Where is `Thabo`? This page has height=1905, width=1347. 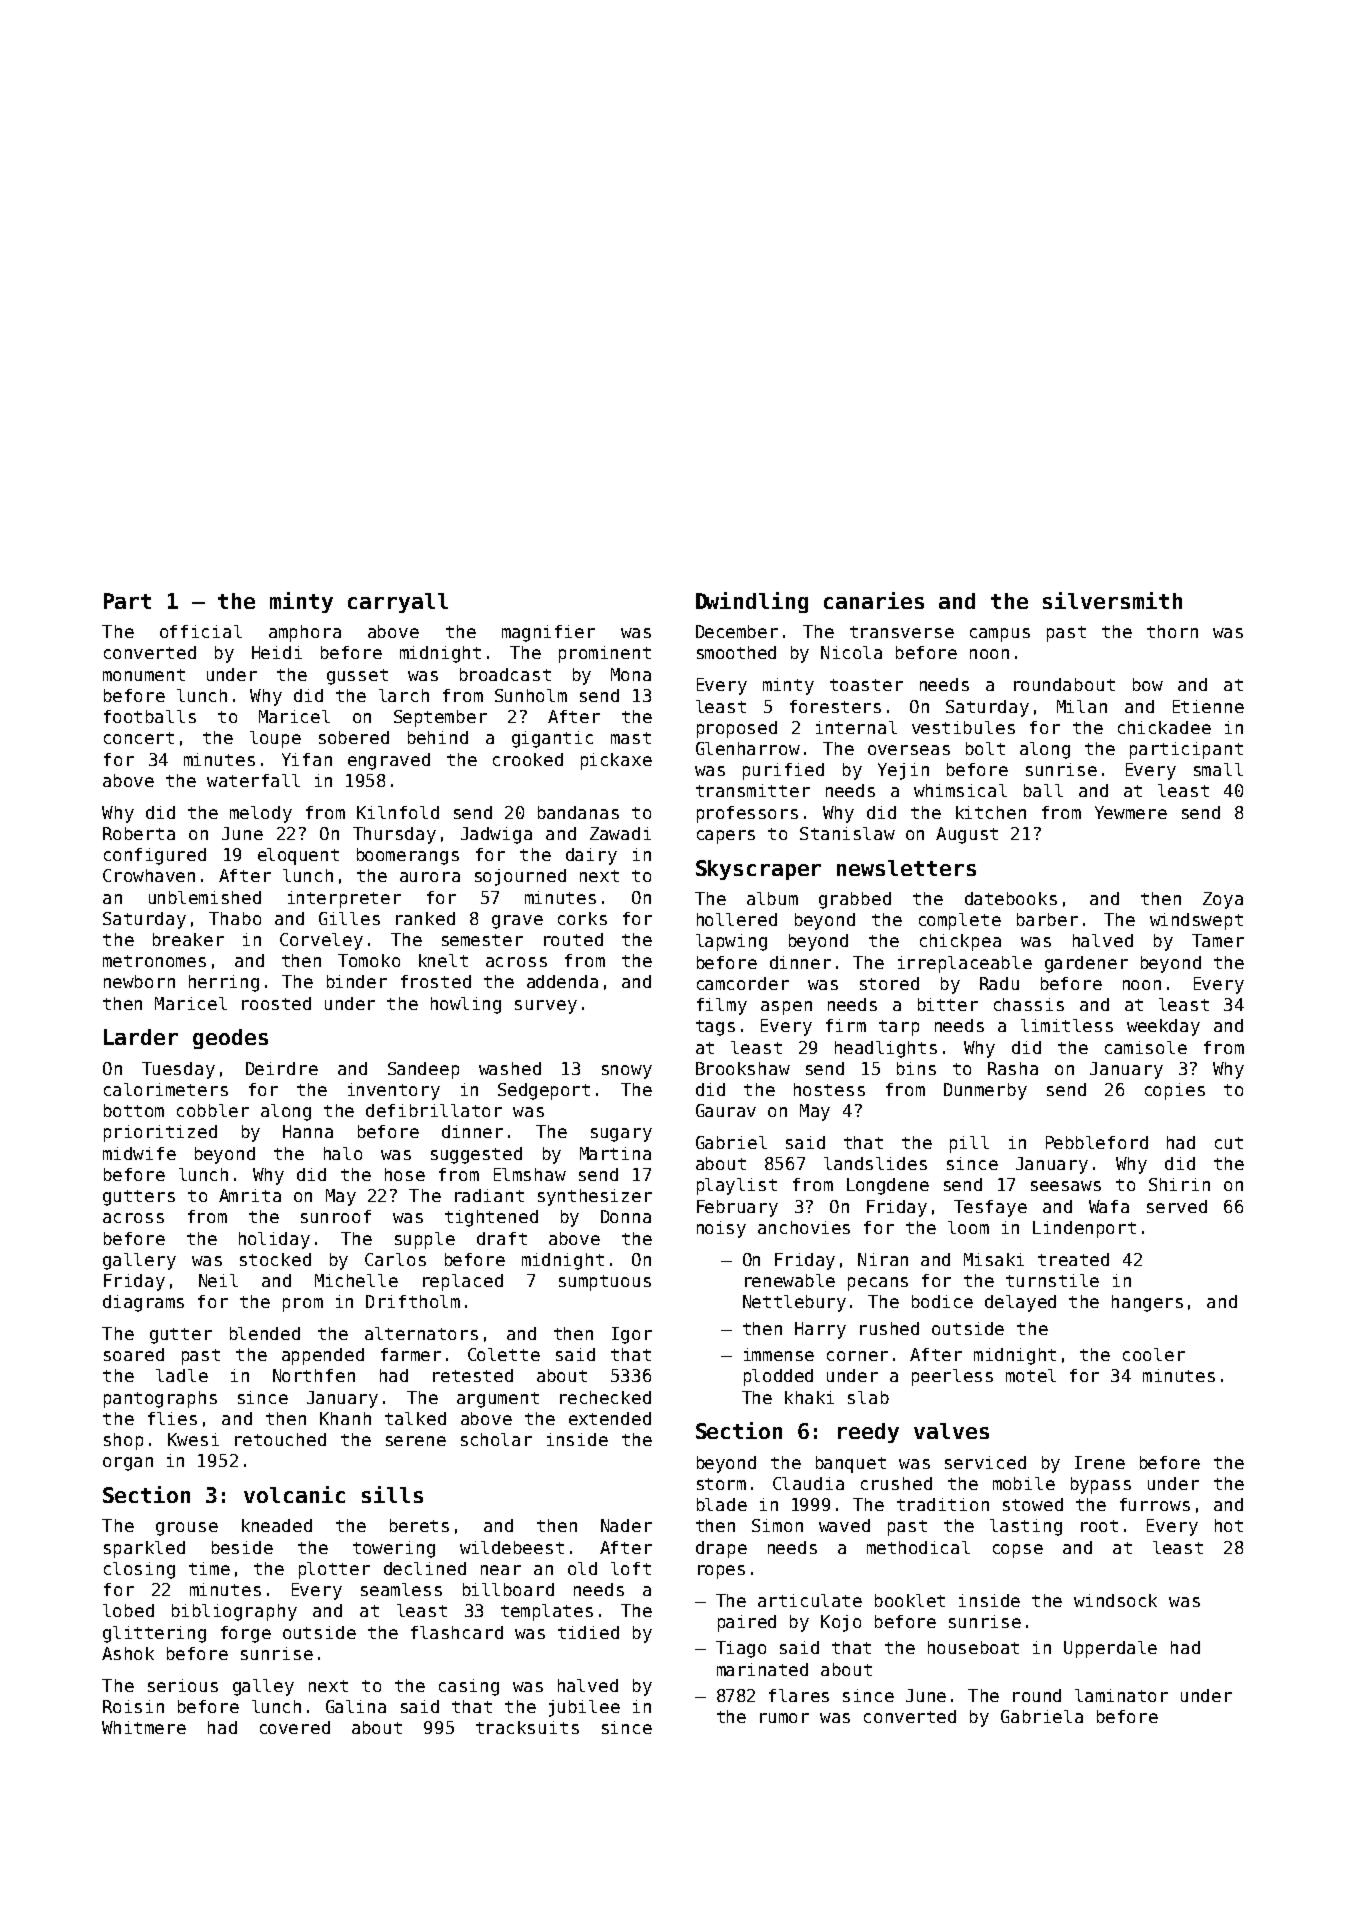 Thabo is located at coordinates (235, 918).
